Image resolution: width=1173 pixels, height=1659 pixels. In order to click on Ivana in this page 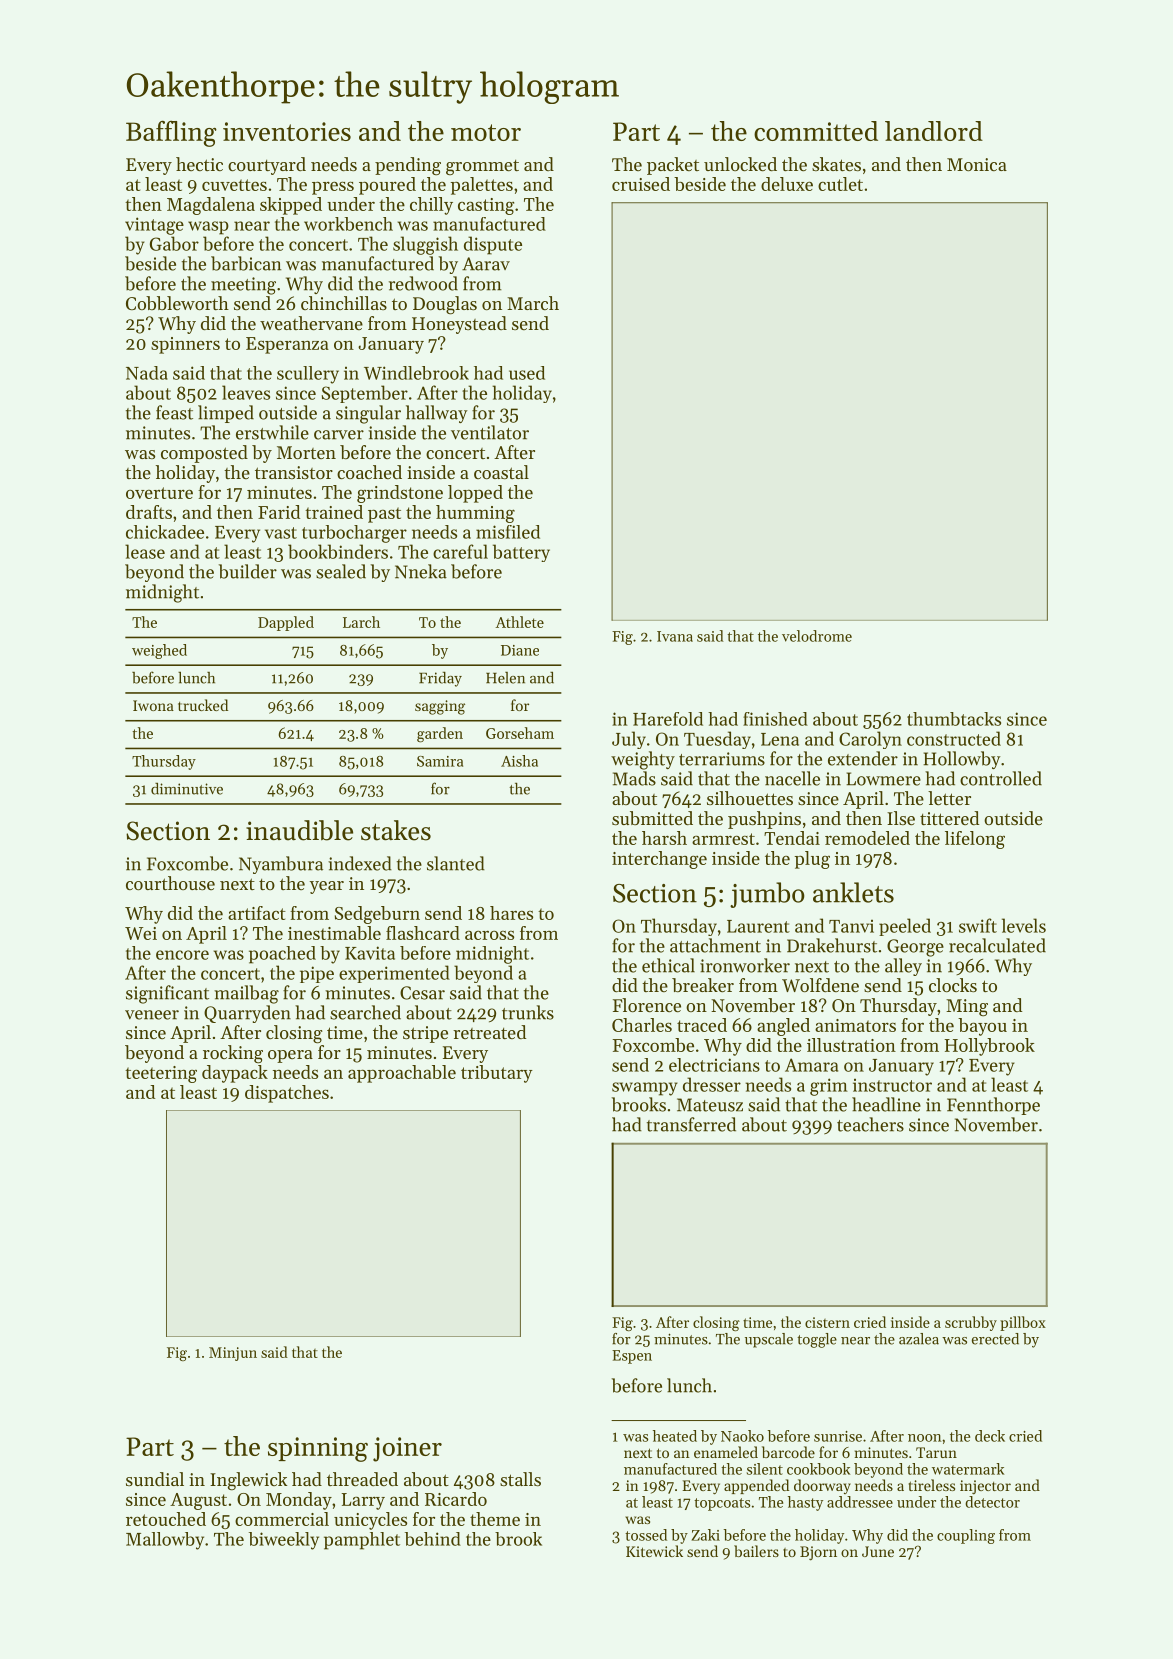, I will do `click(675, 636)`.
